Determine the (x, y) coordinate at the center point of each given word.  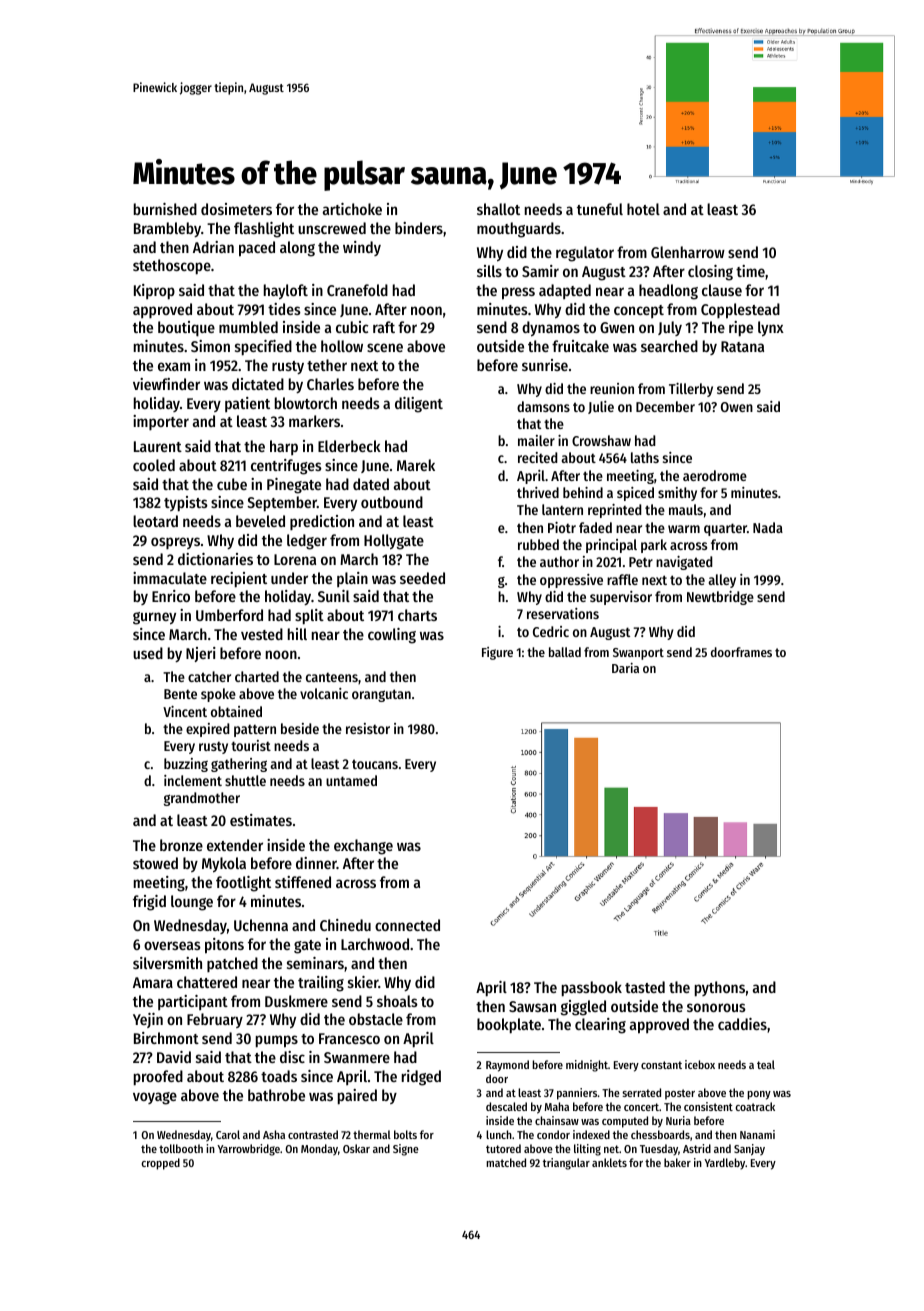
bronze (181, 845)
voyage (155, 1098)
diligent (419, 405)
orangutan (381, 695)
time (750, 271)
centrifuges (286, 467)
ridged (421, 1078)
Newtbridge (720, 598)
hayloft (286, 292)
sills (489, 271)
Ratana (742, 346)
